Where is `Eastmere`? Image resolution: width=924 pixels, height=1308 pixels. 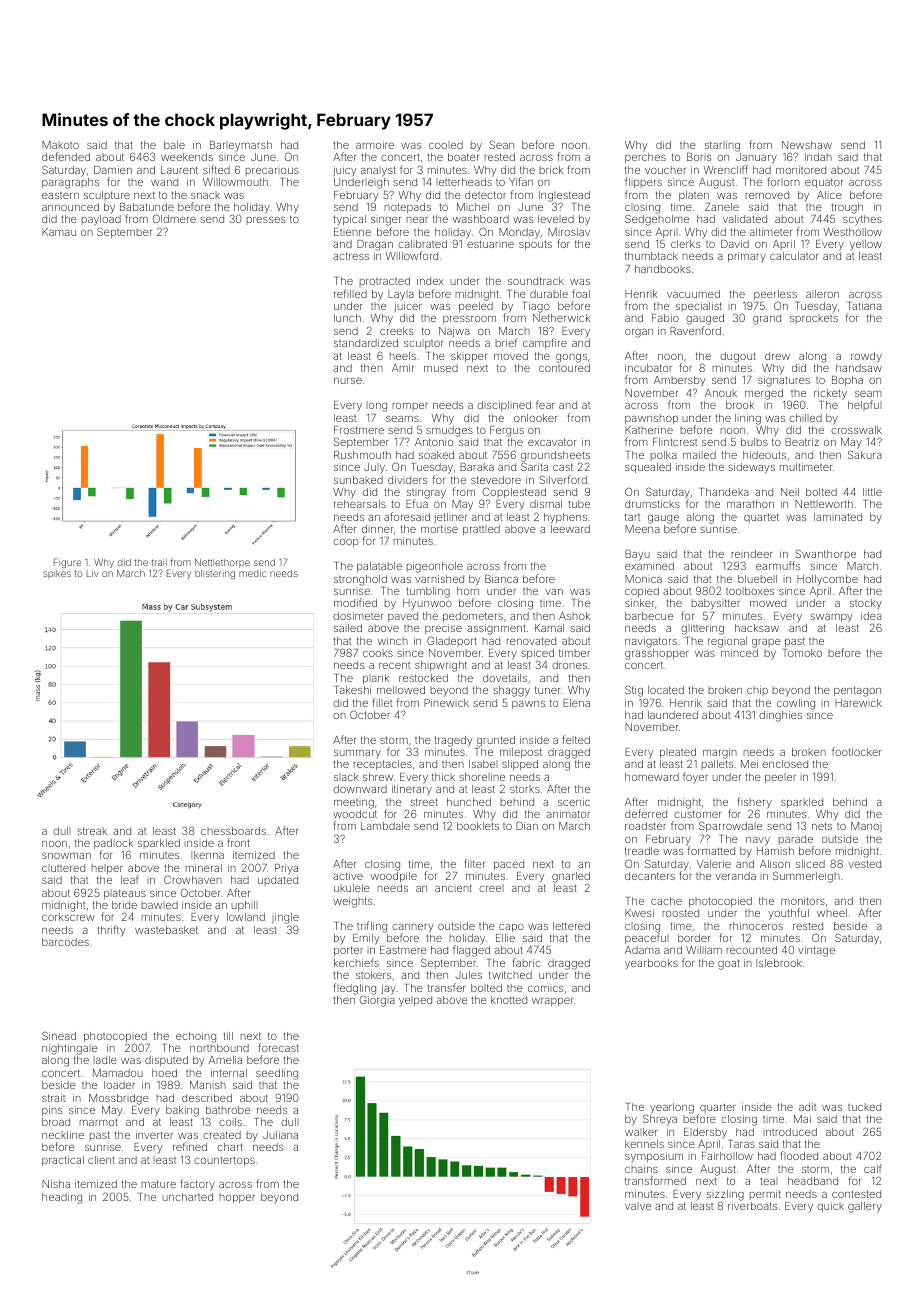 Eastmere is located at coordinates (403, 950).
